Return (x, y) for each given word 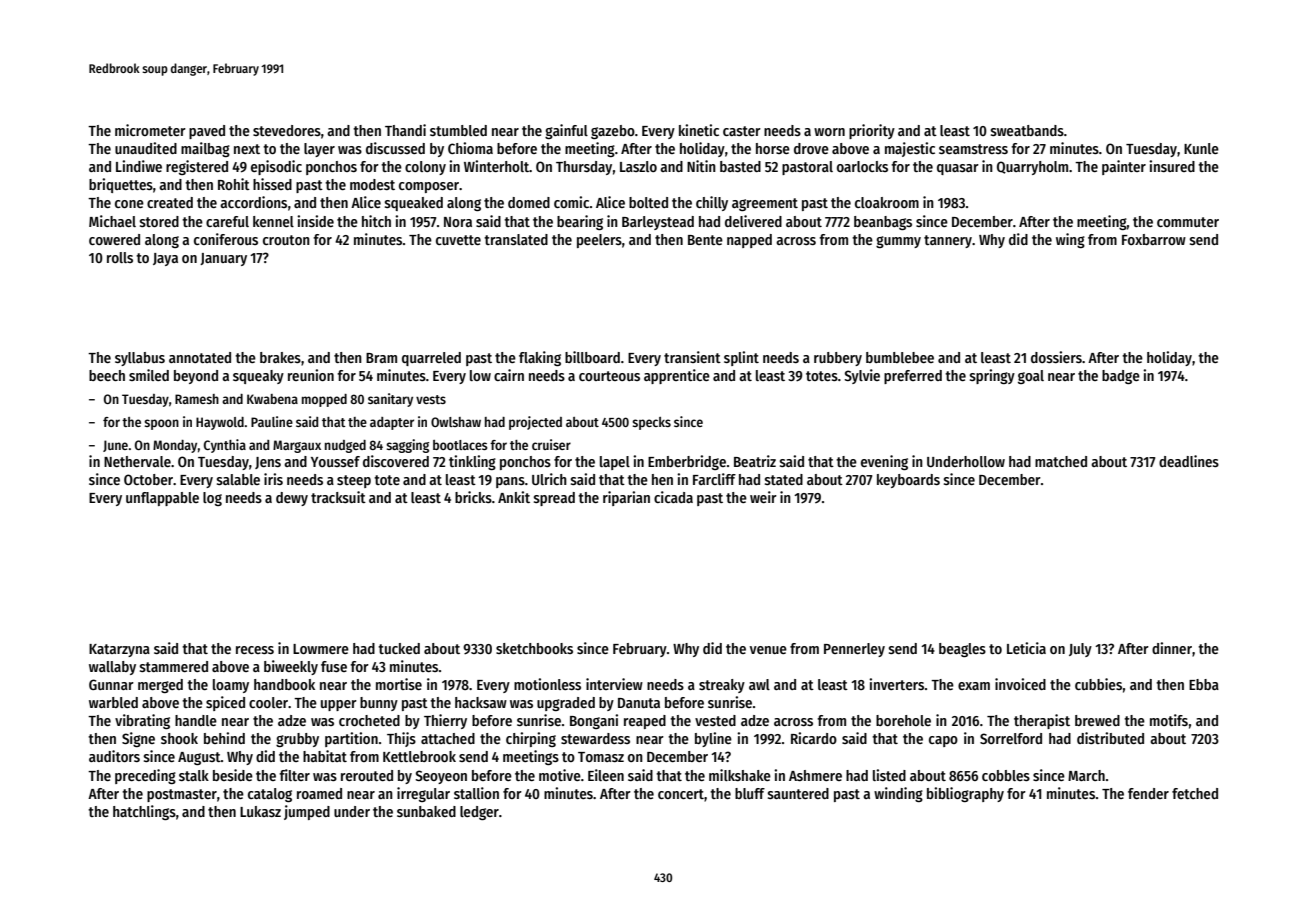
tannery (948, 241)
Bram (381, 358)
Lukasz (260, 811)
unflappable (162, 499)
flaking (540, 358)
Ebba (1204, 684)
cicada (673, 497)
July (1080, 650)
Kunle (1201, 148)
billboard (592, 357)
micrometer (150, 130)
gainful (566, 131)
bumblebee (900, 357)
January (223, 259)
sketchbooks (534, 648)
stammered (174, 666)
